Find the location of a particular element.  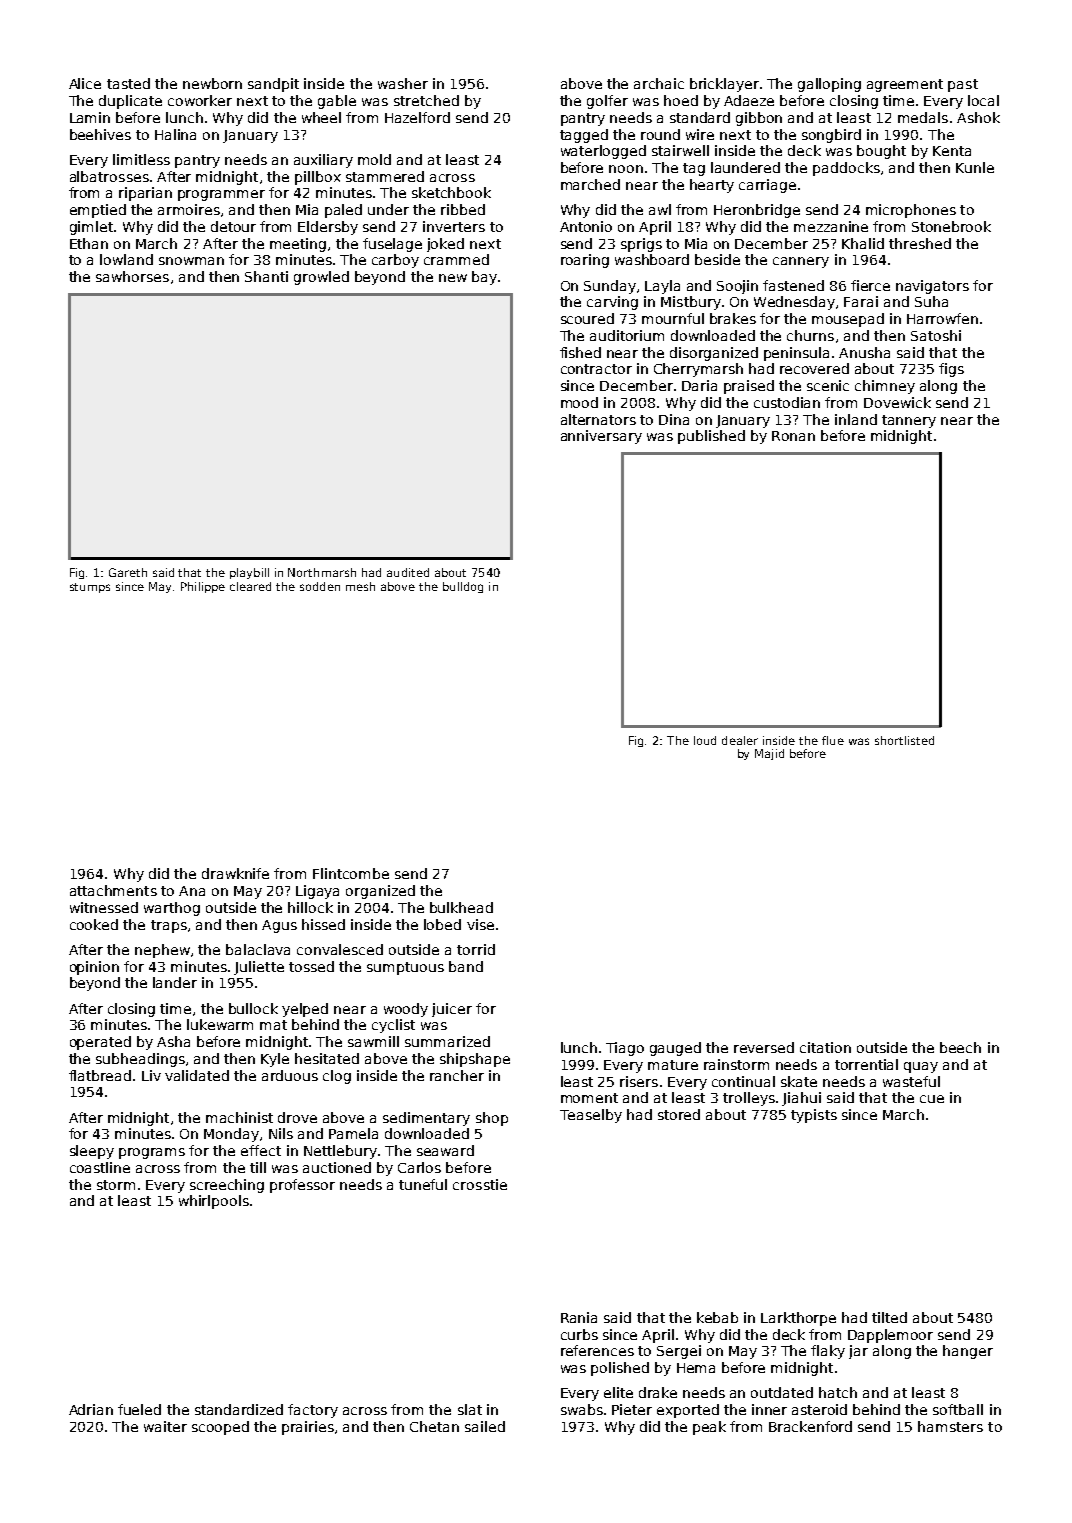

curbs is located at coordinates (579, 1334).
